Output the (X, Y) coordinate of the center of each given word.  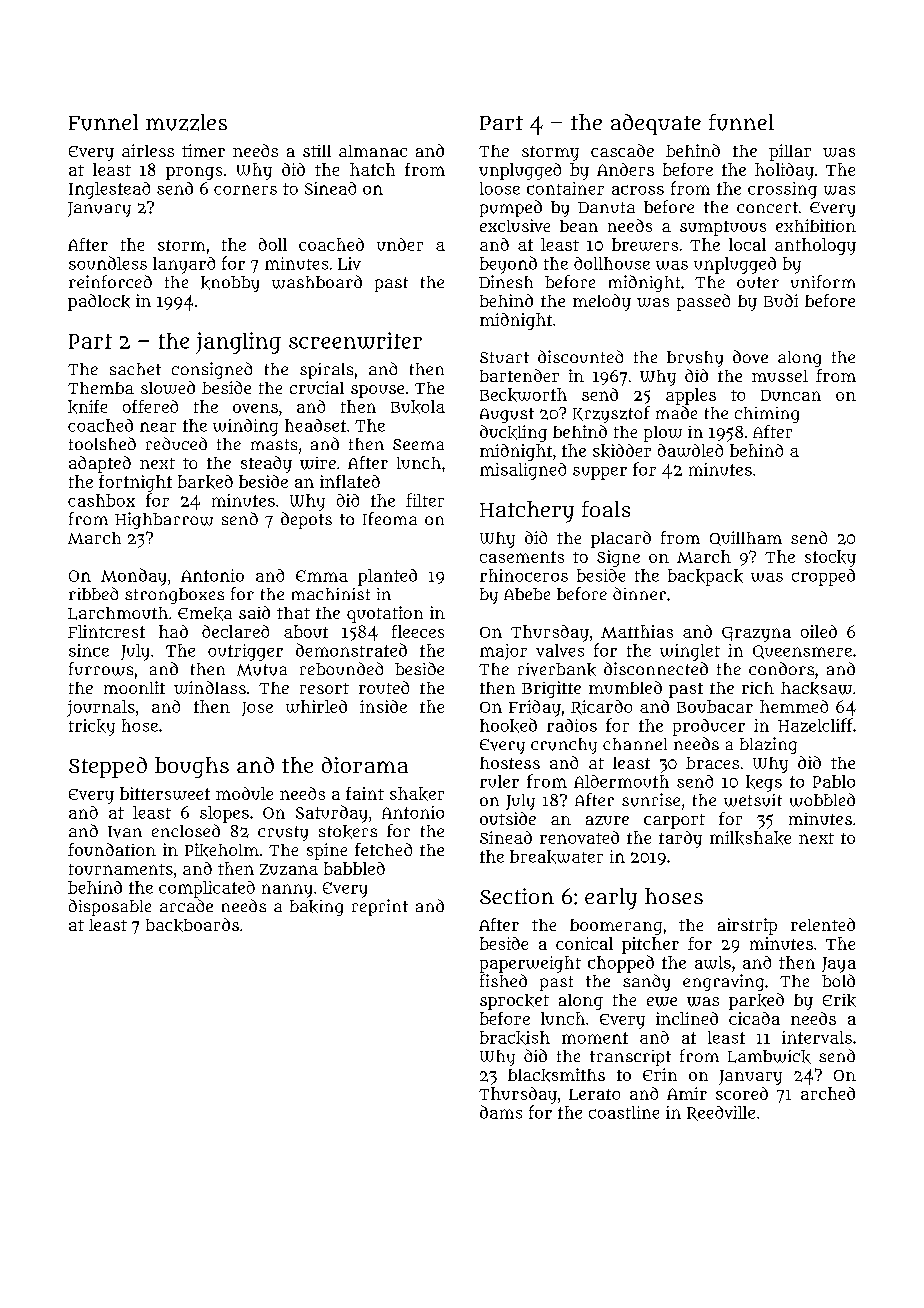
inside (383, 706)
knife (87, 407)
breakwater (556, 857)
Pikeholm (222, 850)
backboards (192, 925)
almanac (373, 151)
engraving (723, 982)
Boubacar (715, 706)
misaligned (523, 471)
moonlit (134, 687)
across (638, 190)
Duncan (791, 395)
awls (713, 962)
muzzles (186, 122)
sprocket (514, 1002)
